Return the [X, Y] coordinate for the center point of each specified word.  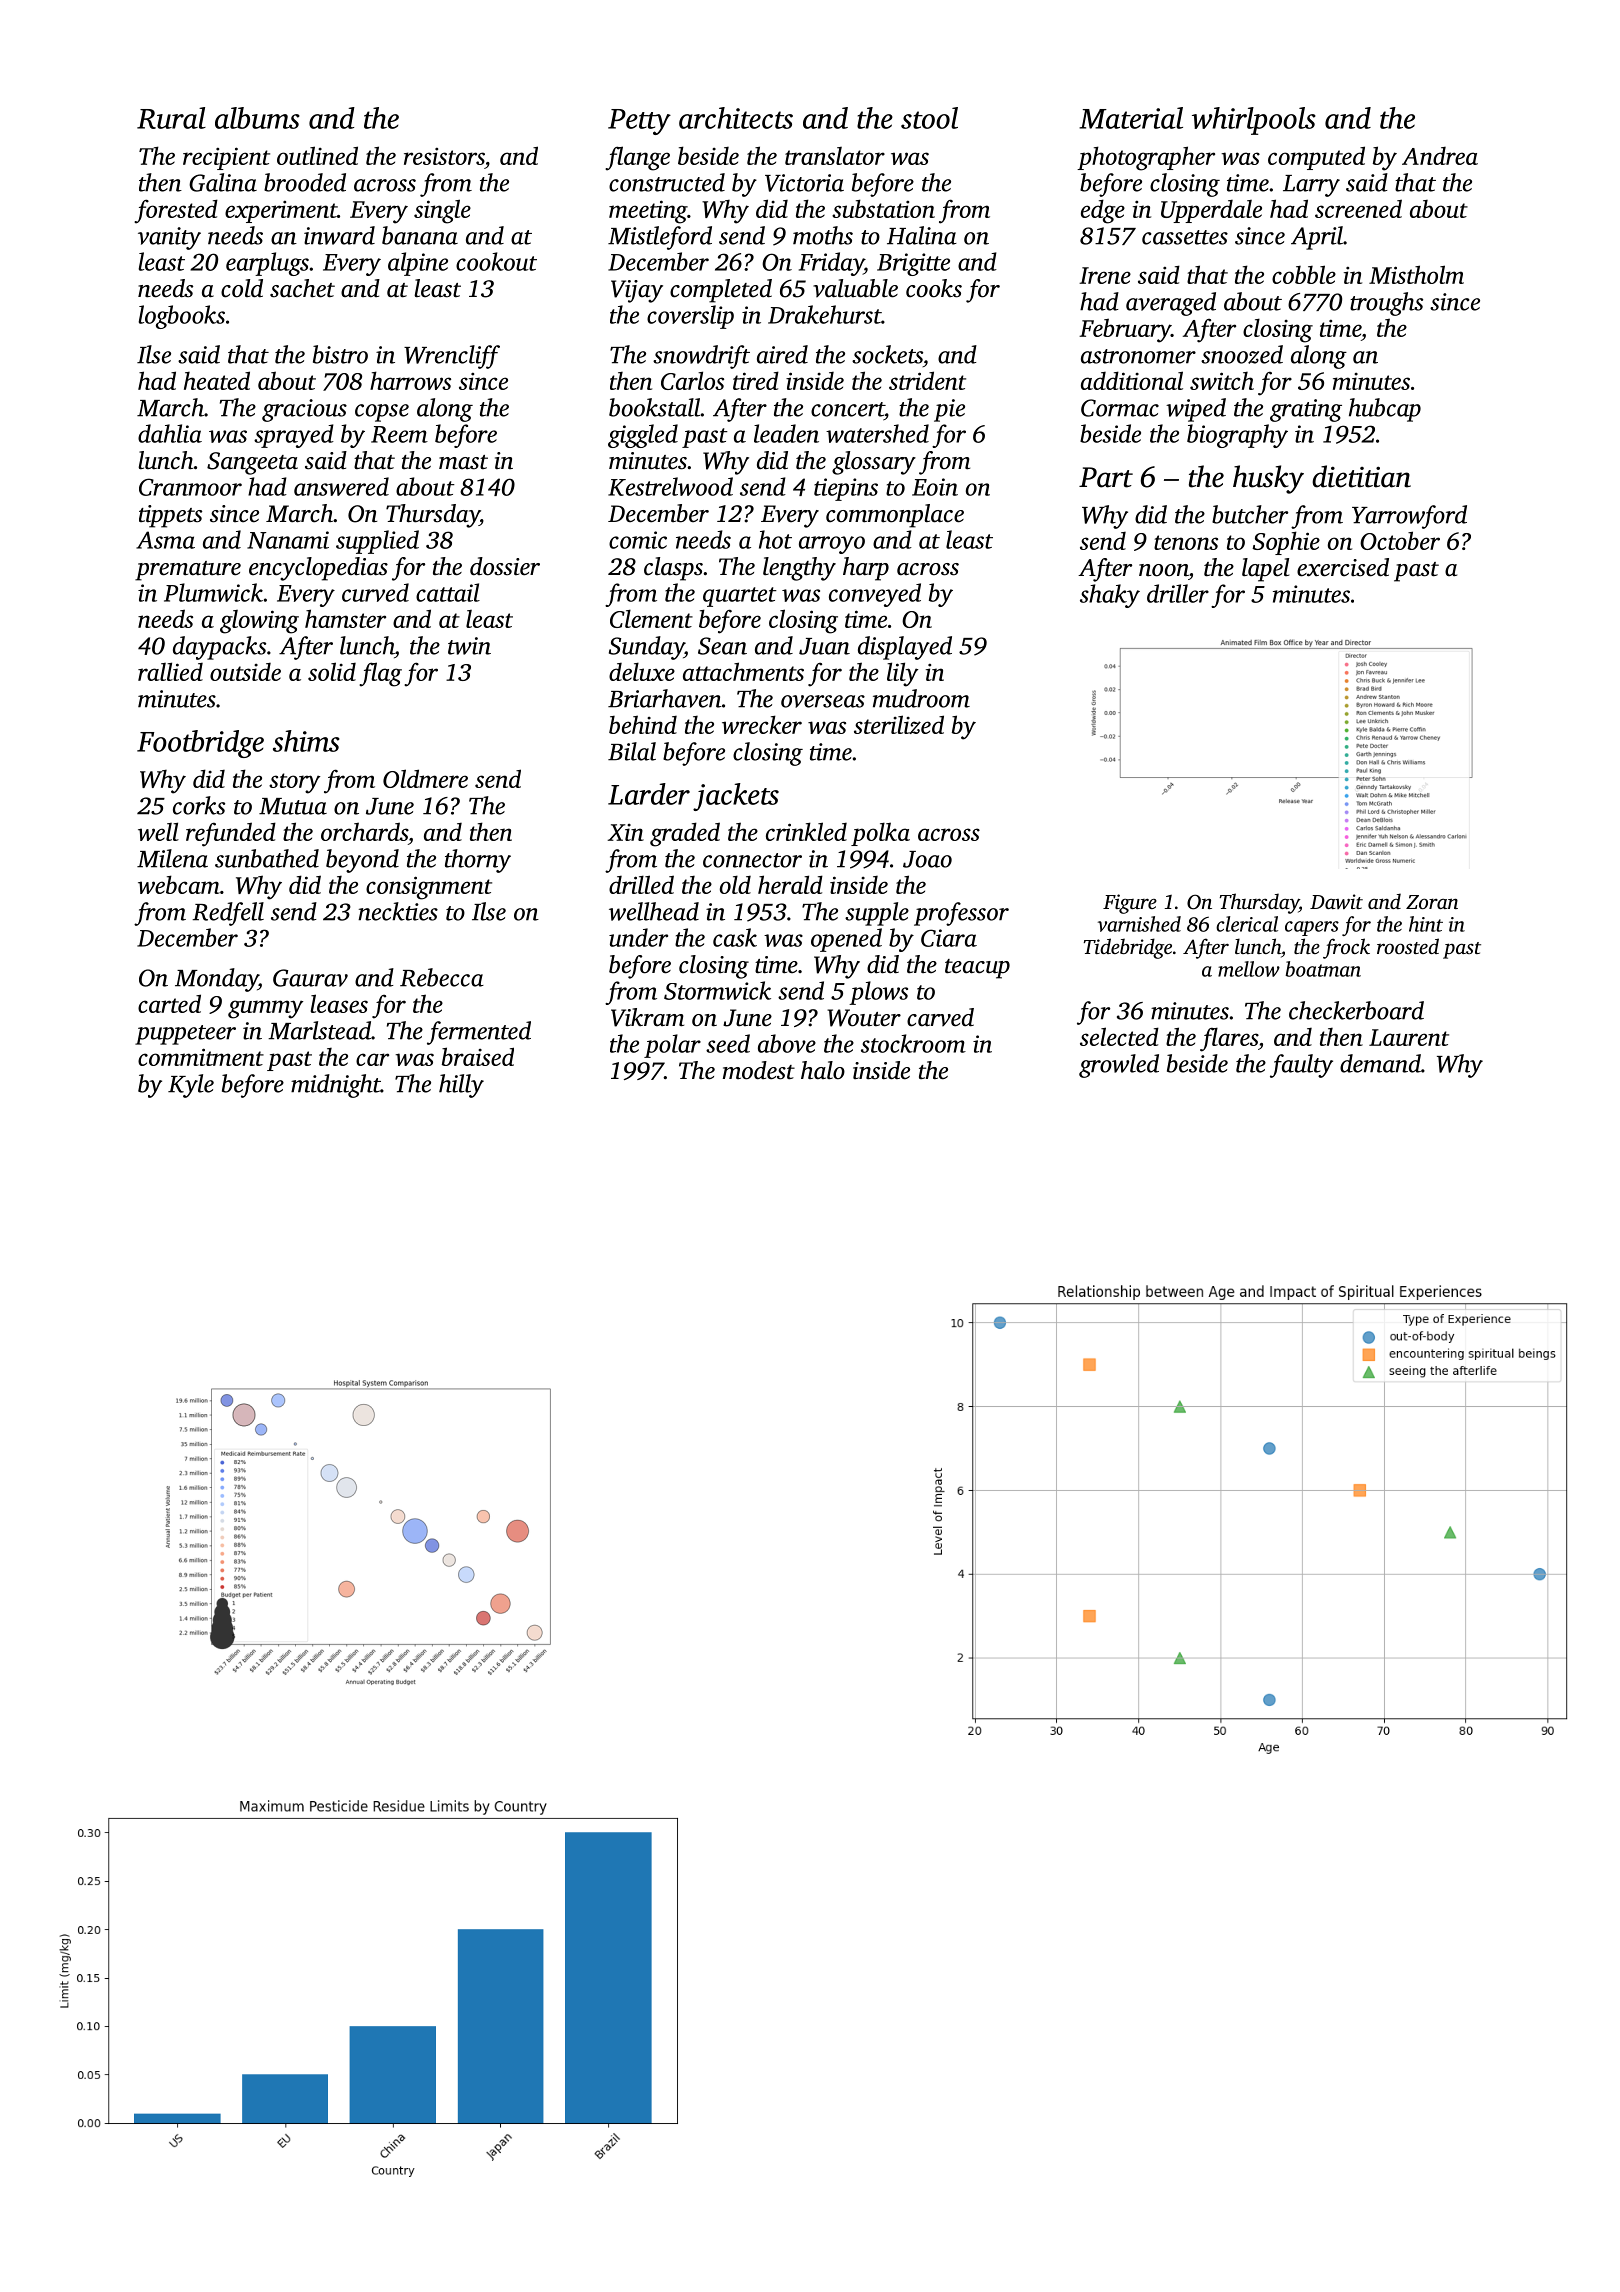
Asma [165, 540]
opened [846, 940]
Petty [639, 122]
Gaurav [310, 978]
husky [1268, 479]
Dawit [1336, 901]
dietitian [1361, 476]
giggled [643, 436]
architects [736, 118]
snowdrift [701, 357]
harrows [410, 380]
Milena [172, 858]
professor [961, 914]
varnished [1139, 924]
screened [1358, 208]
